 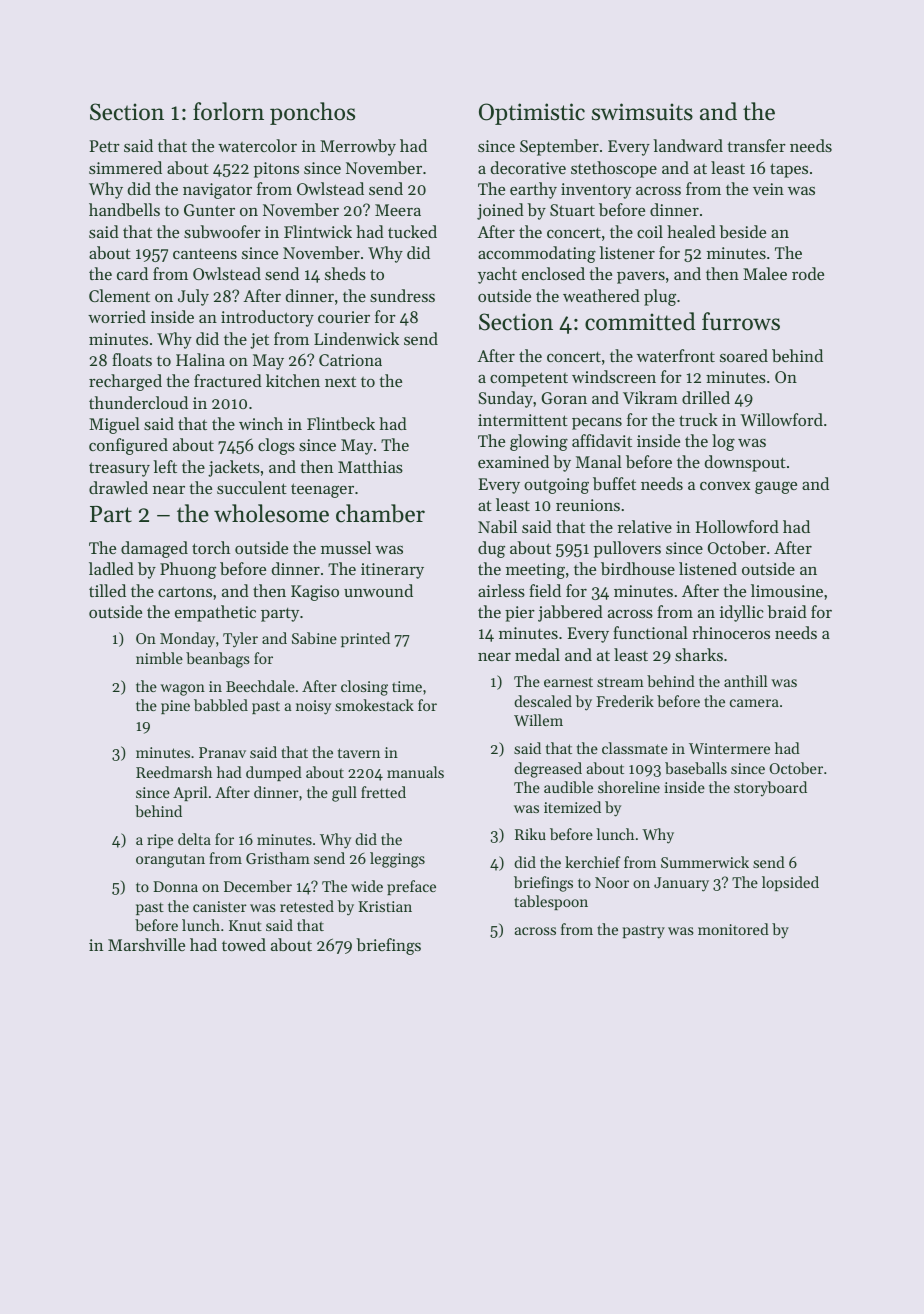 I want to click on floats, so click(x=132, y=359).
